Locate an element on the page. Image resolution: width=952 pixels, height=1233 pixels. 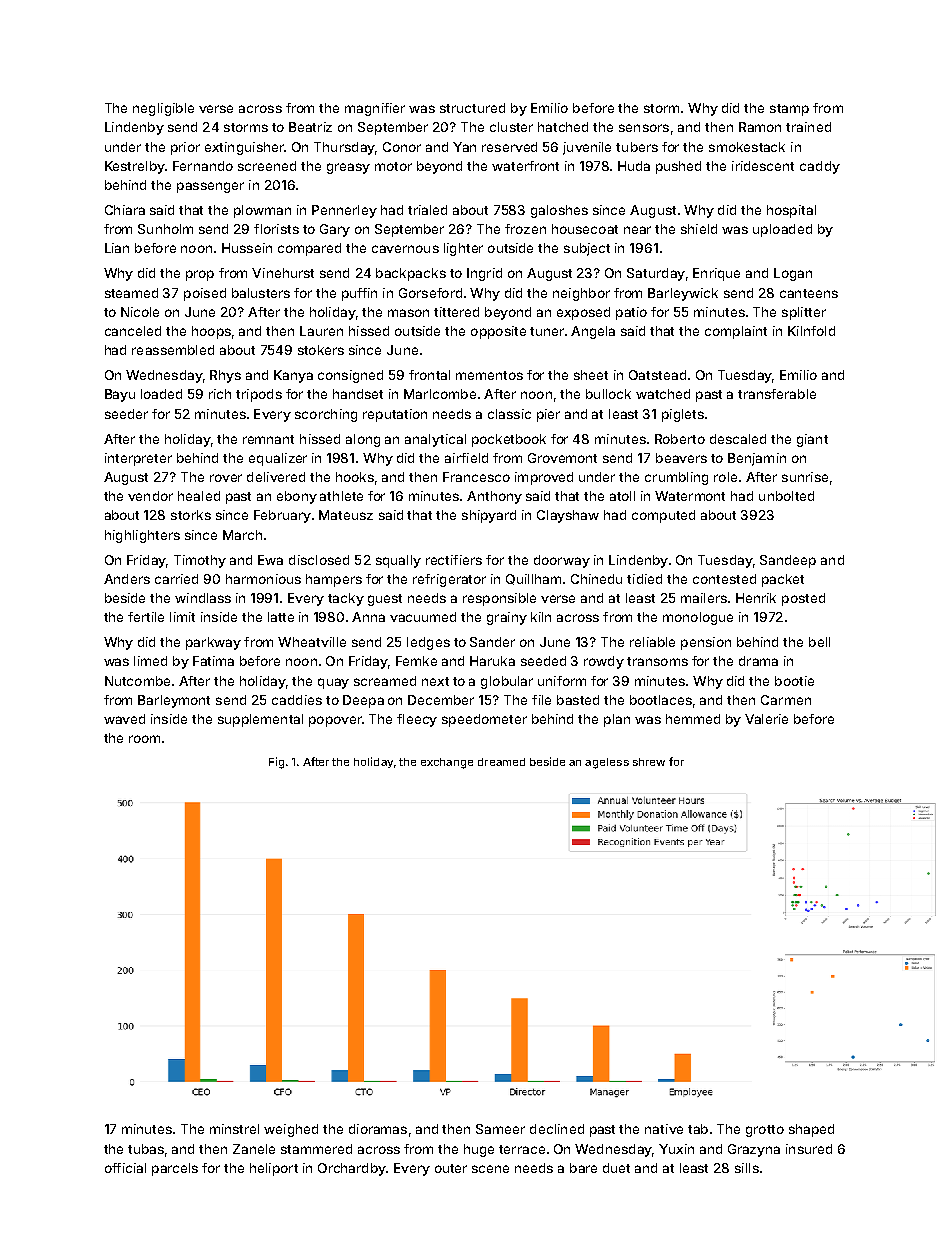
waved is located at coordinates (124, 719).
